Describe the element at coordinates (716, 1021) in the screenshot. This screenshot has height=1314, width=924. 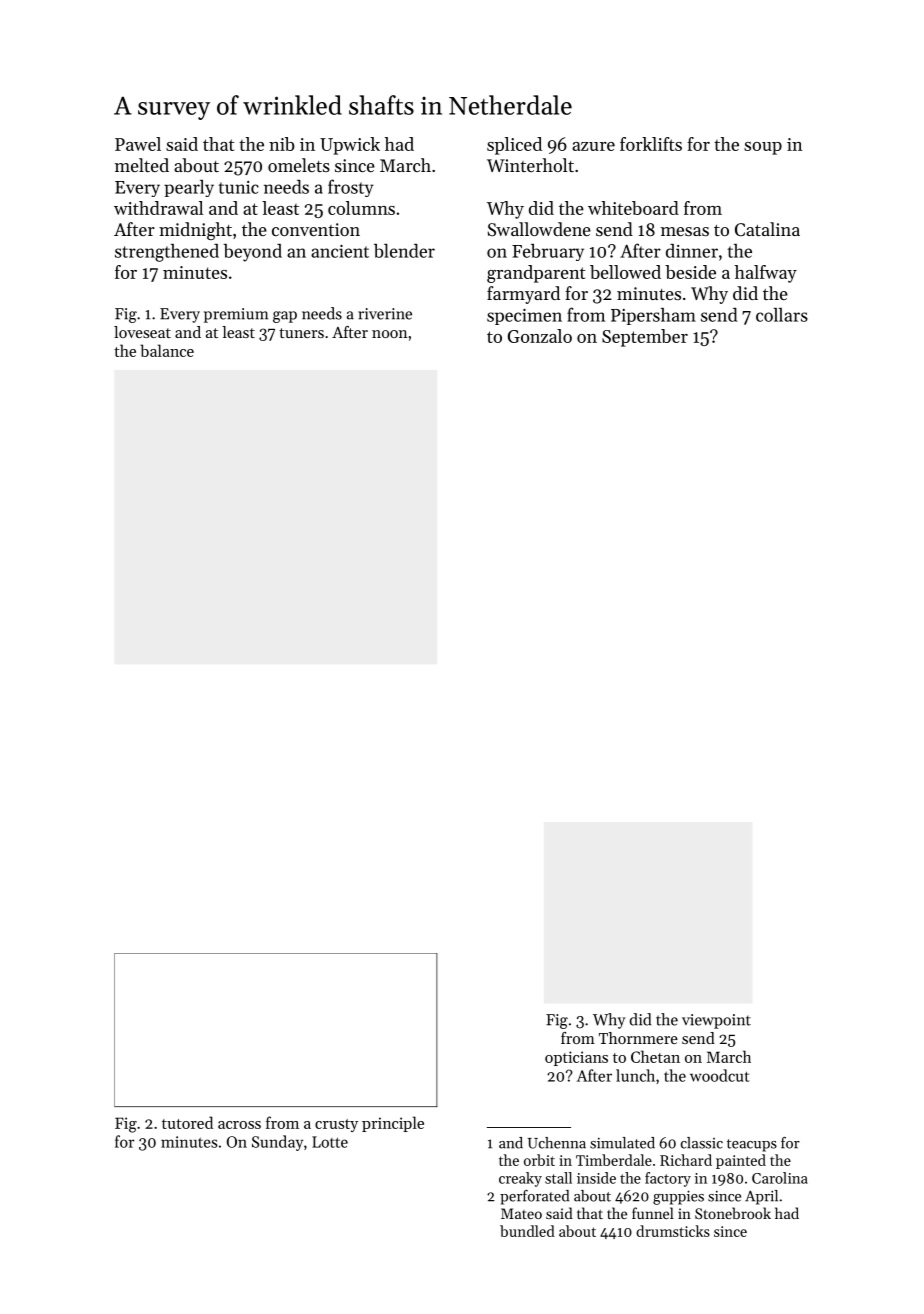
I see `viewpoint` at that location.
